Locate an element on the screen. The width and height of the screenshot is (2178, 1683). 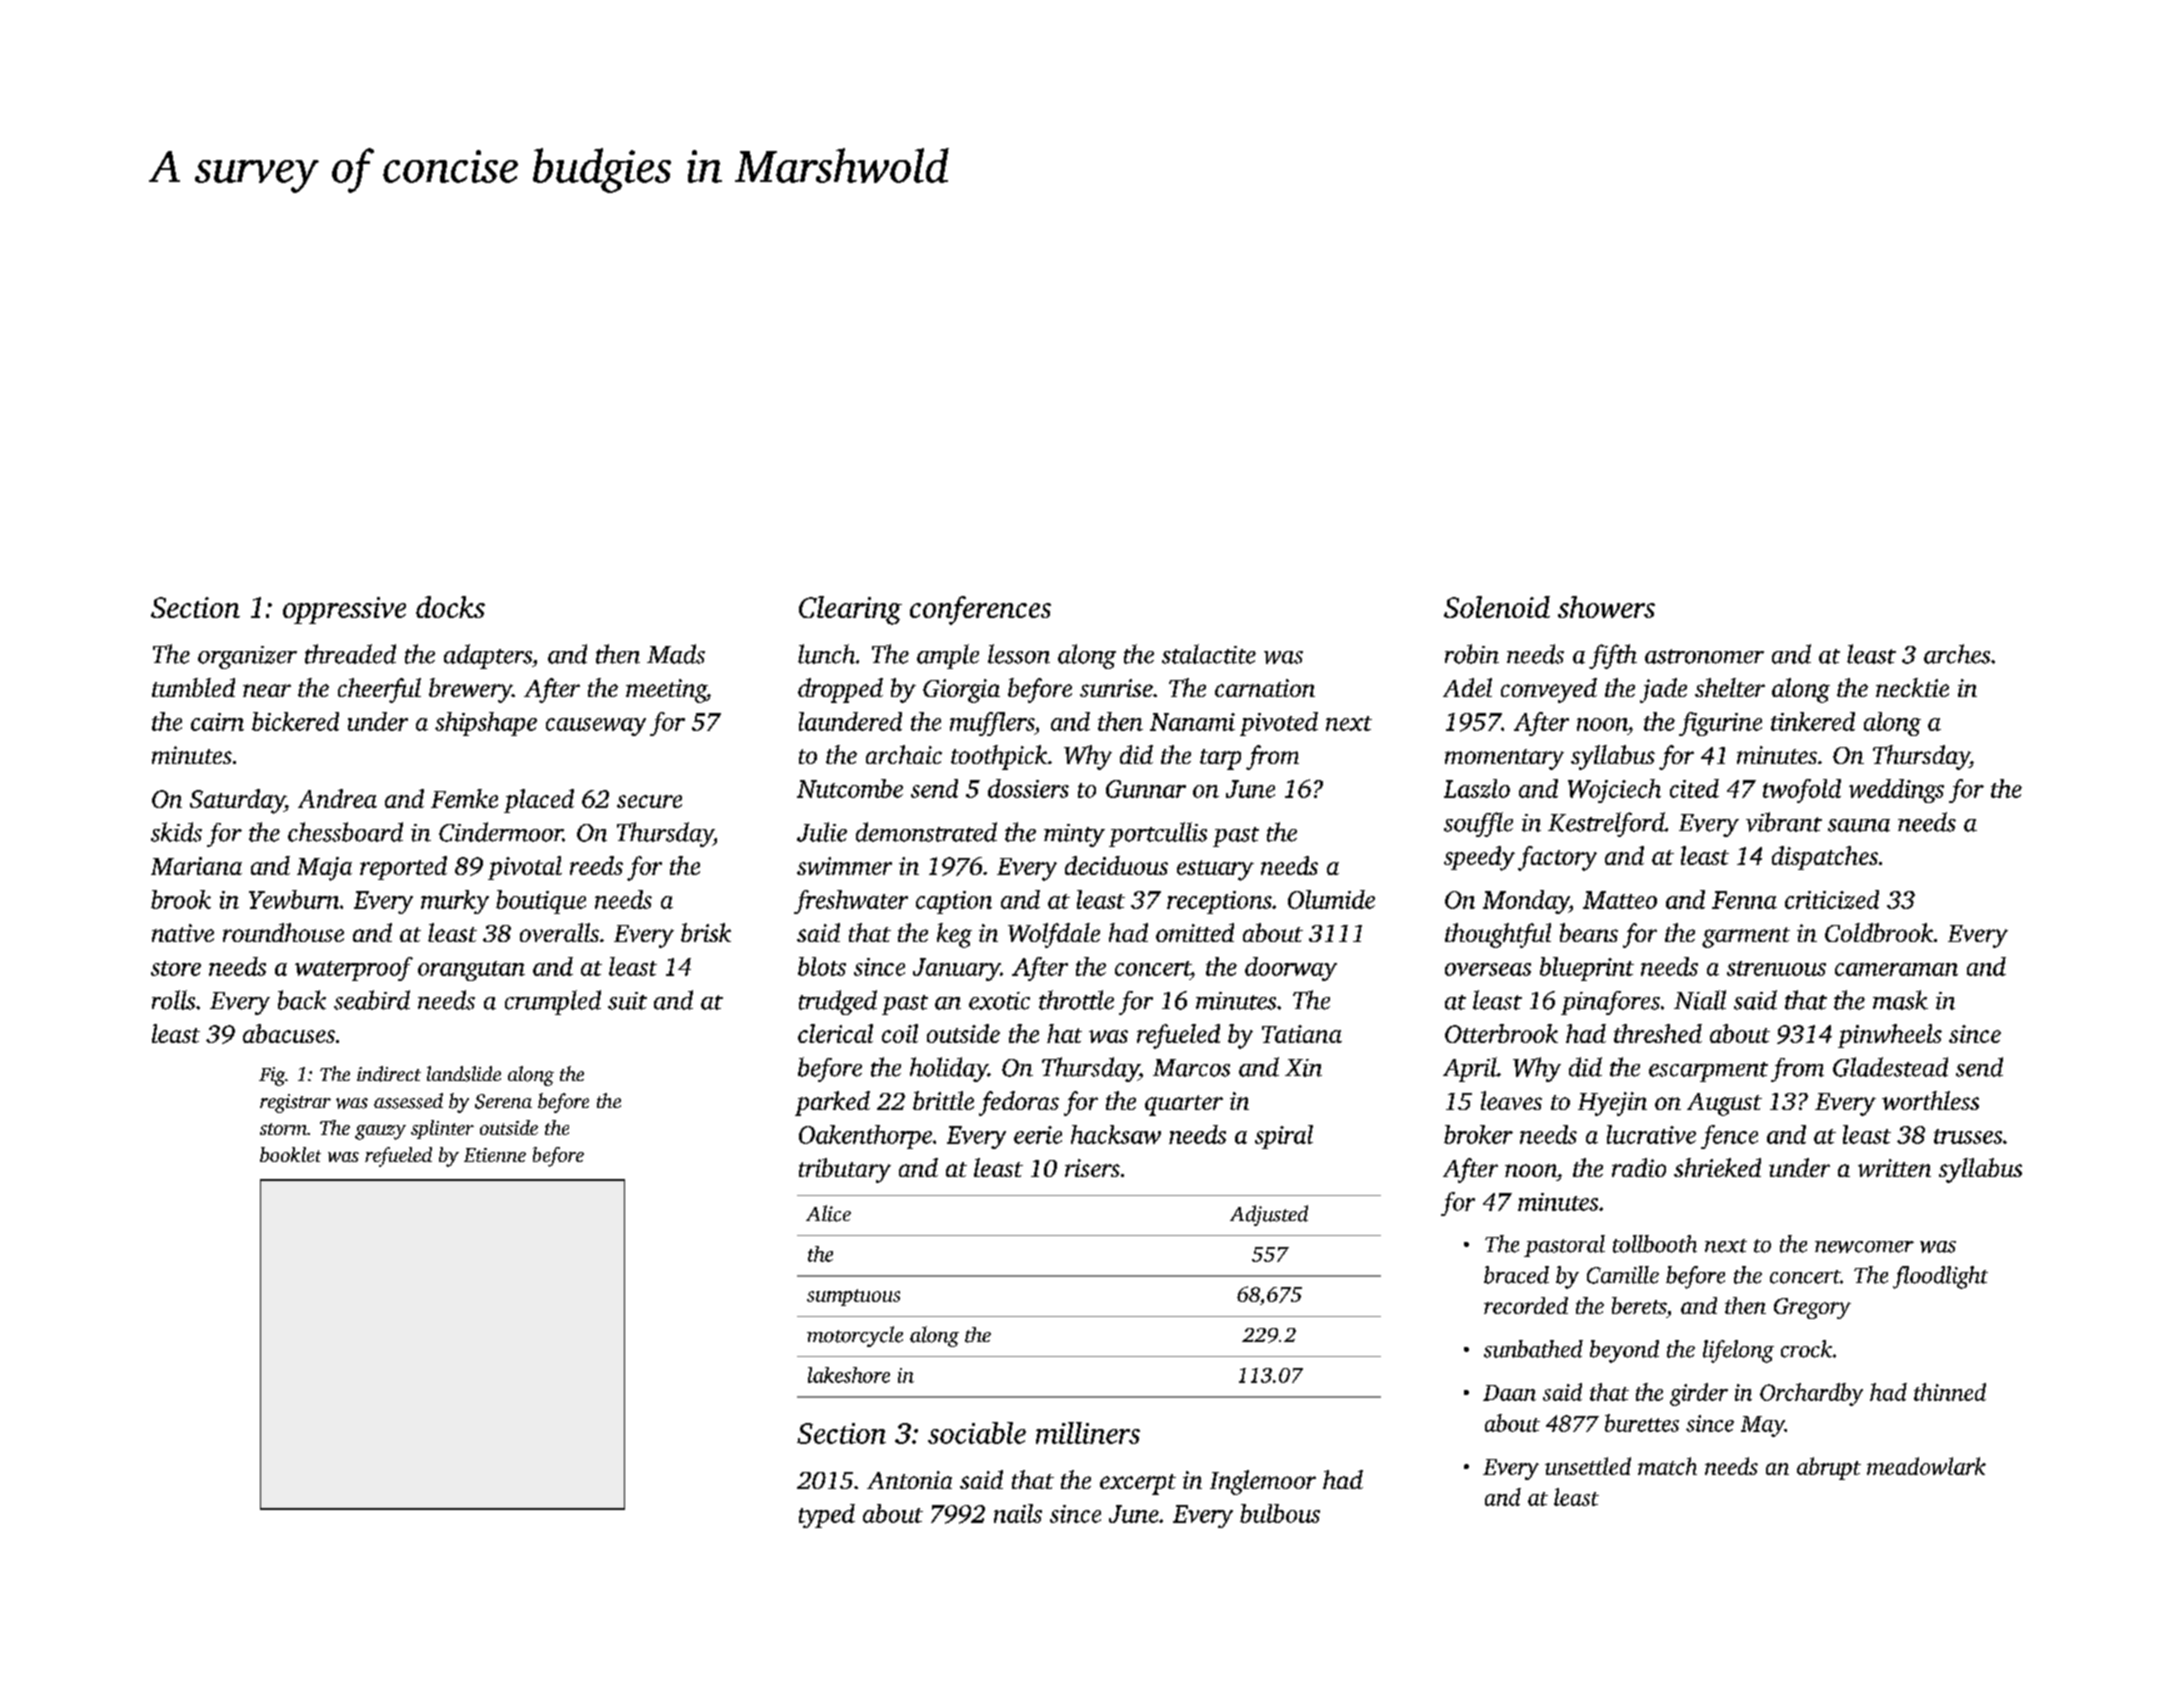
Etienne is located at coordinates (495, 1155).
